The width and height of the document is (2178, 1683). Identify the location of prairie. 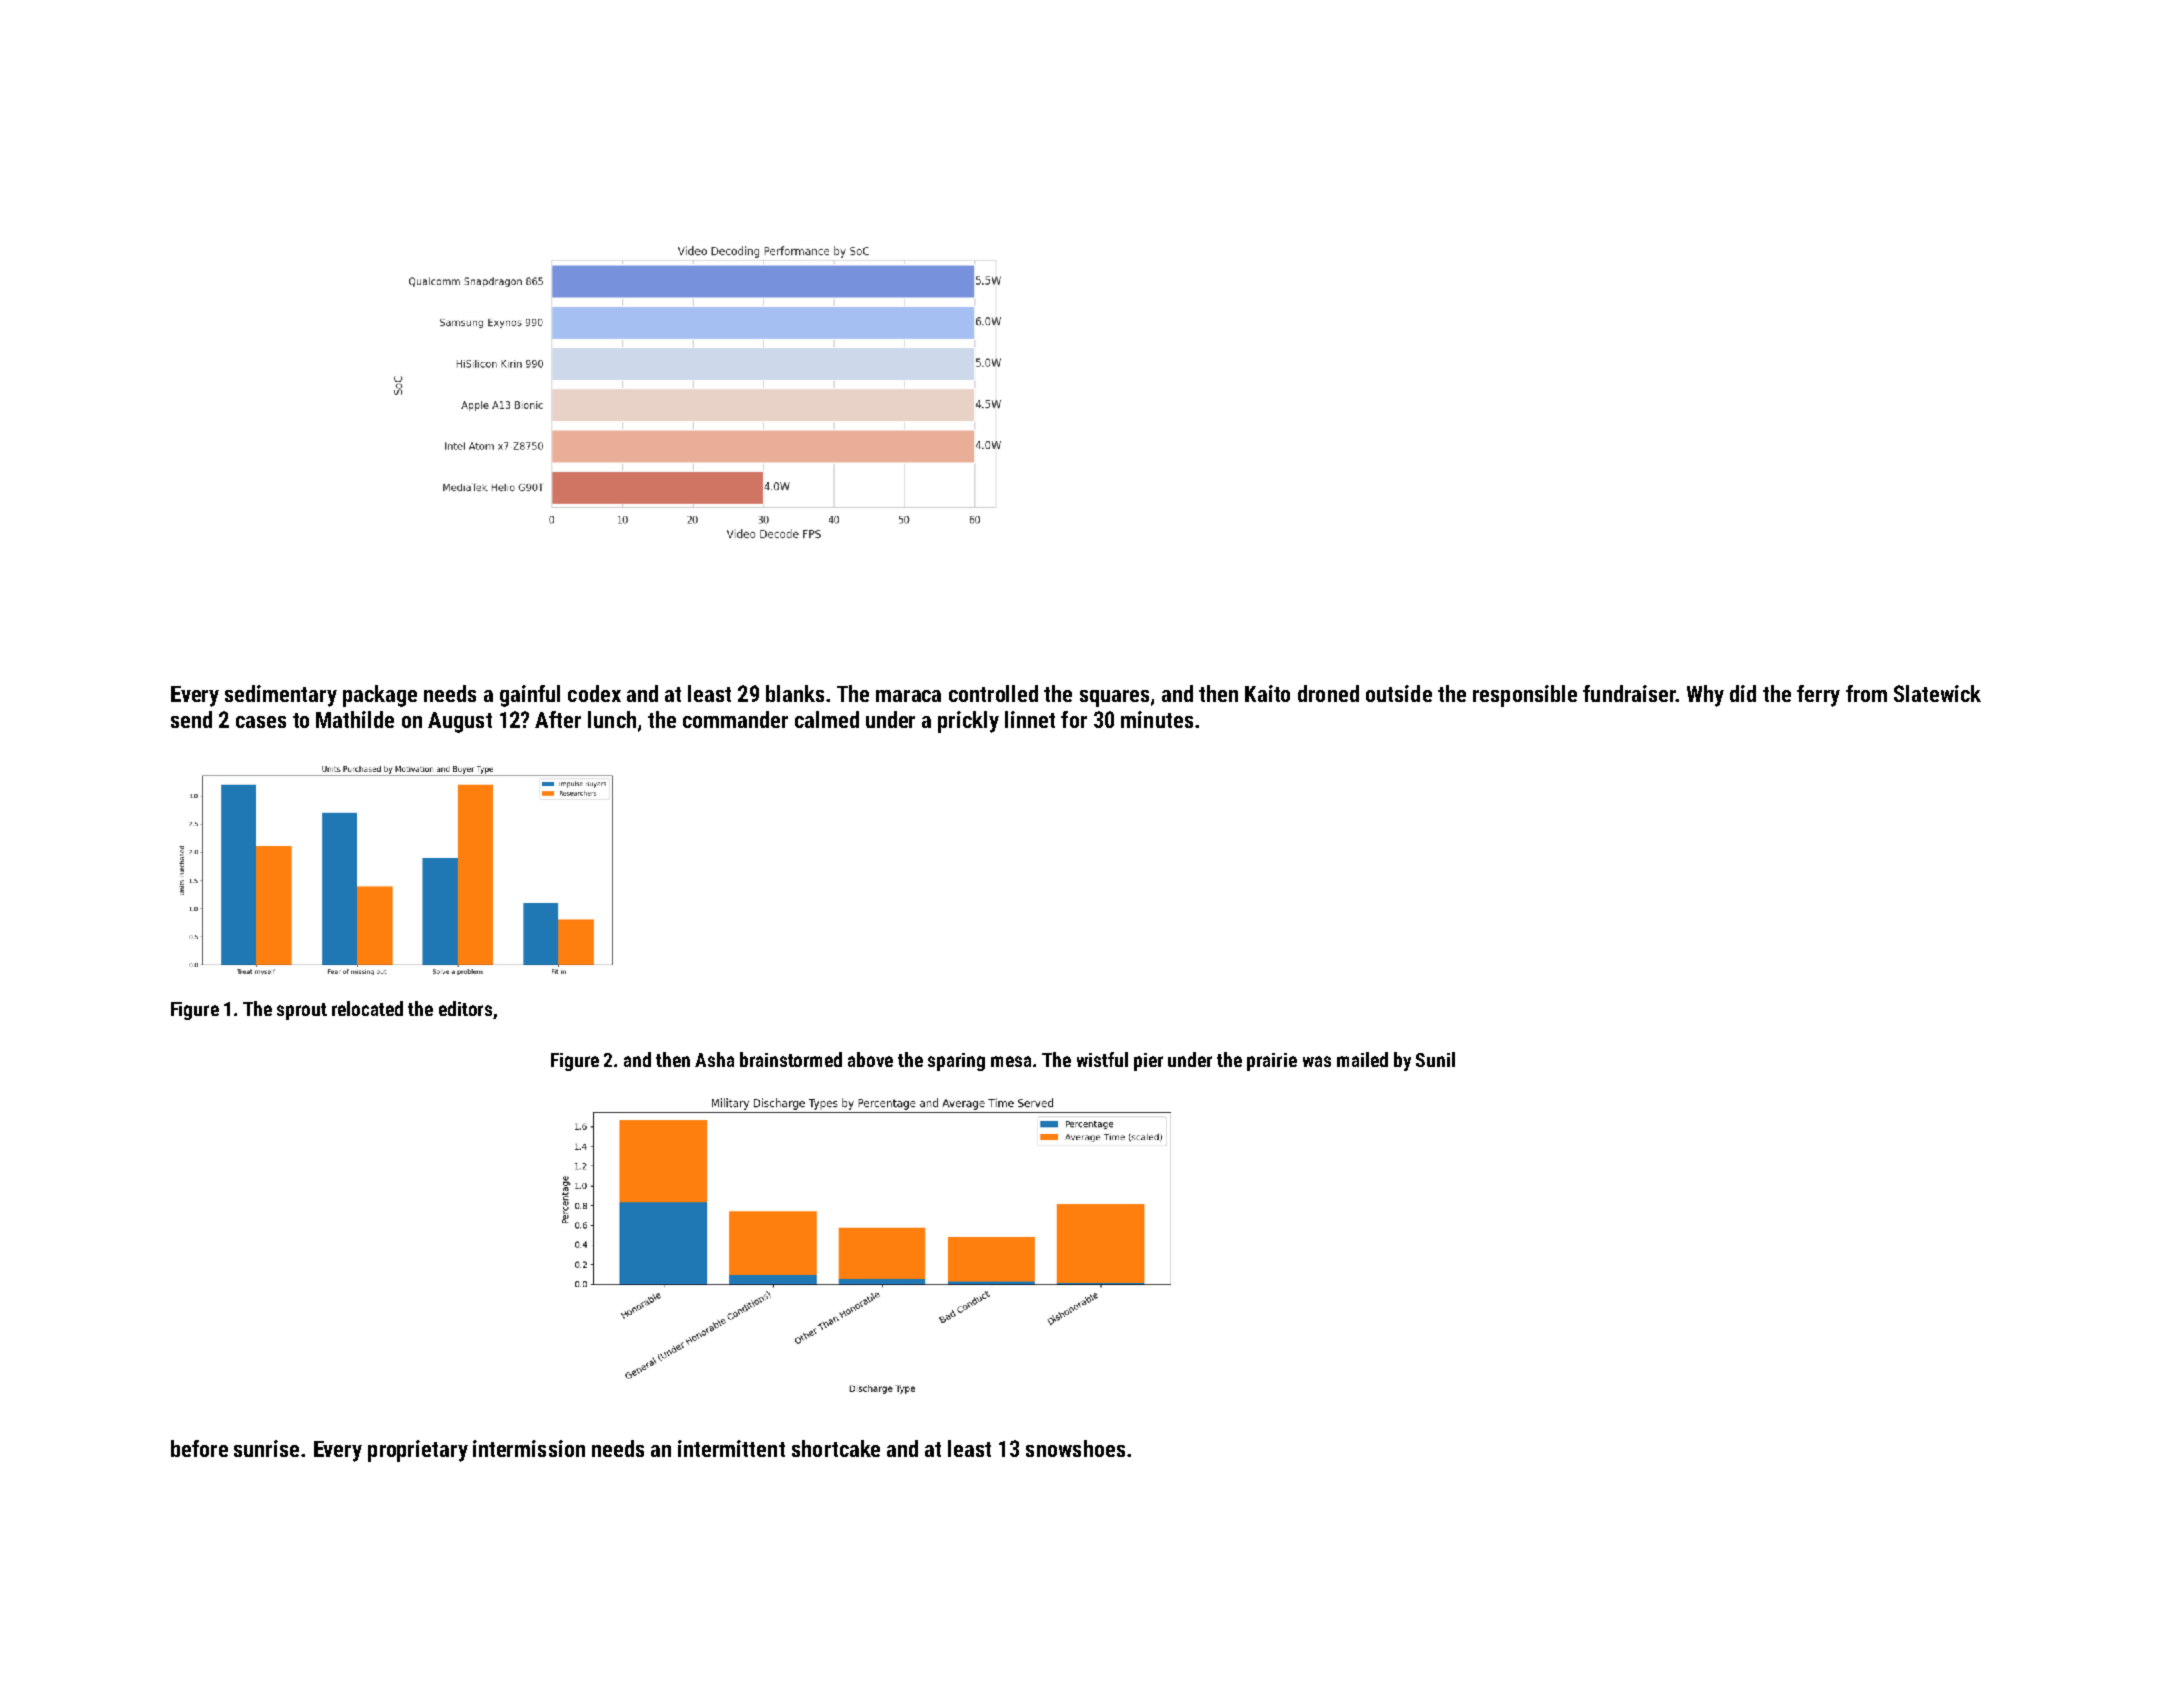
(1272, 1062).
